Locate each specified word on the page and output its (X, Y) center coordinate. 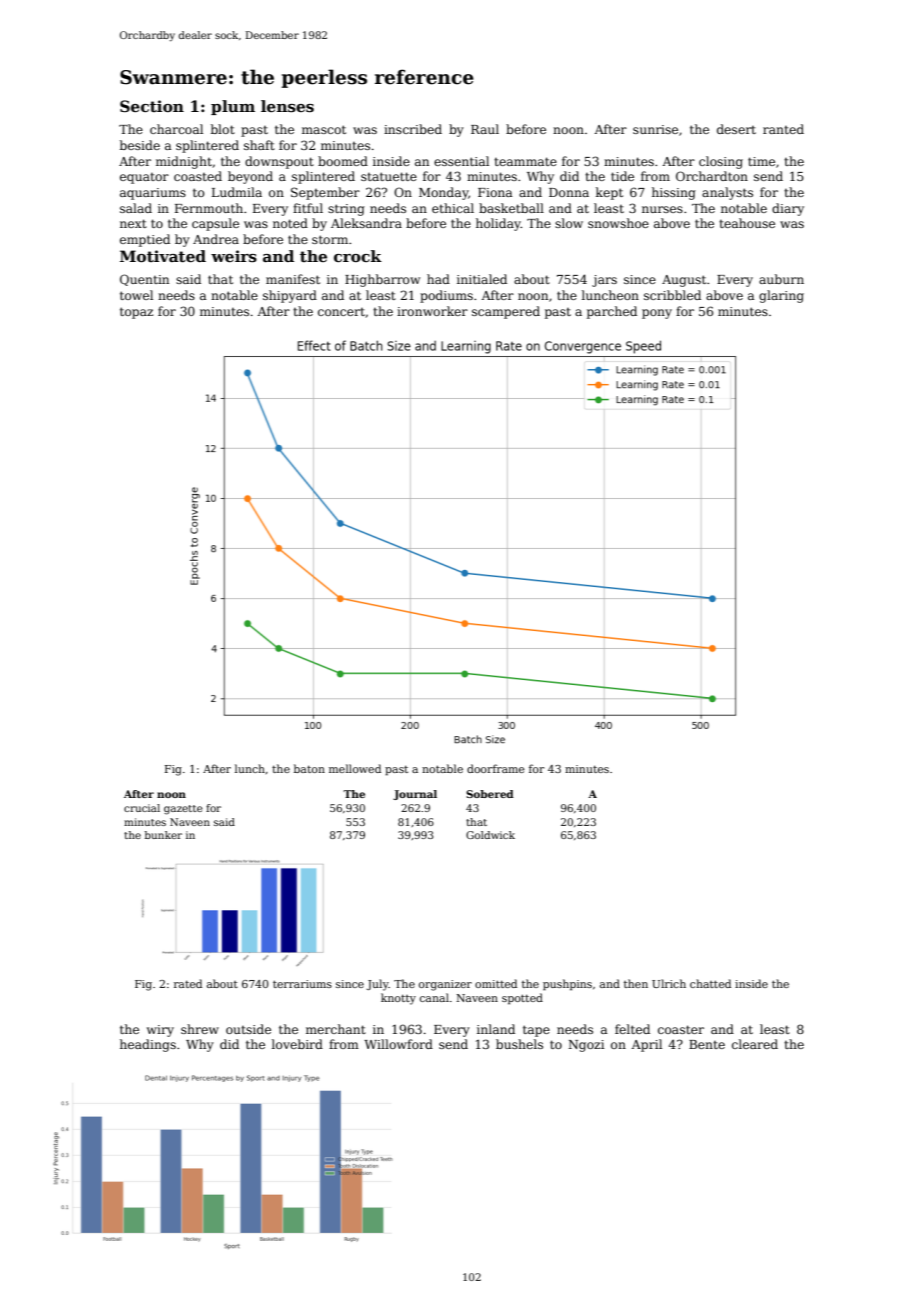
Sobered (490, 794)
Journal (415, 795)
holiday (498, 224)
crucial (142, 808)
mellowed (355, 768)
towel (136, 295)
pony (657, 314)
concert (341, 312)
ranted (783, 129)
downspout (279, 162)
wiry (160, 1031)
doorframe (496, 768)
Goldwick (490, 835)
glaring (781, 296)
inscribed (413, 129)
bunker (163, 835)
